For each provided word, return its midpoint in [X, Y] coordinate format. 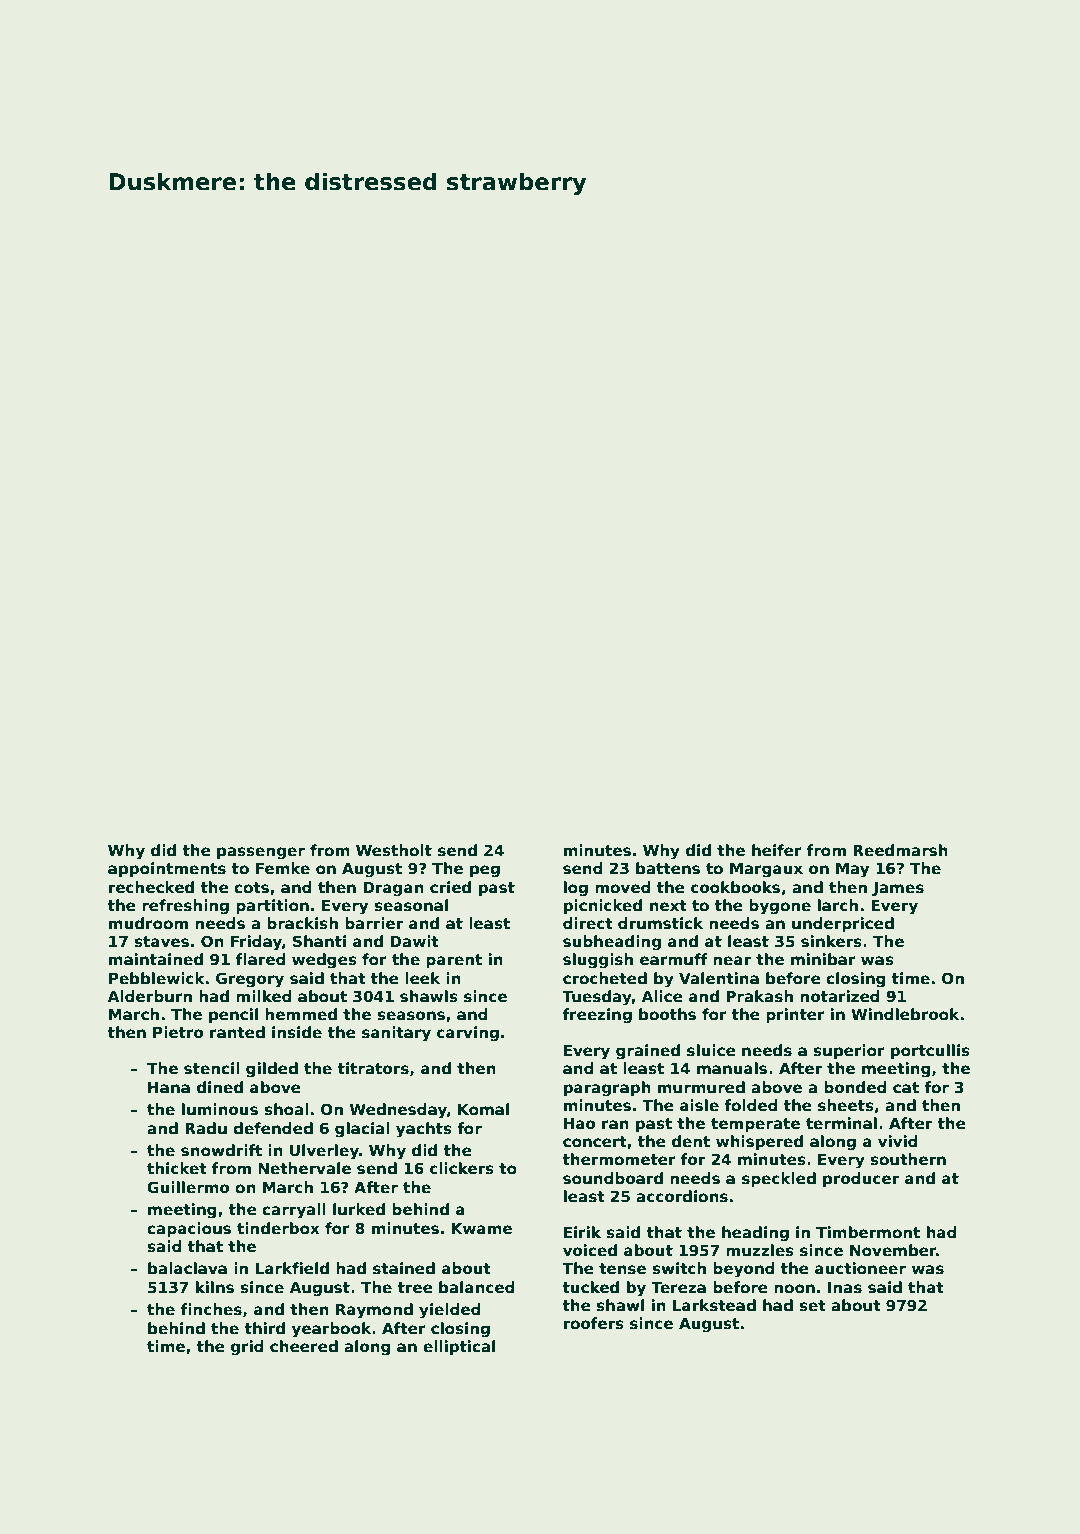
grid [247, 1348]
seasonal [411, 905]
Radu [206, 1128]
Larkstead [714, 1305]
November [893, 1250]
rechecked [151, 887]
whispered [759, 1142]
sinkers [831, 941]
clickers [462, 1168]
